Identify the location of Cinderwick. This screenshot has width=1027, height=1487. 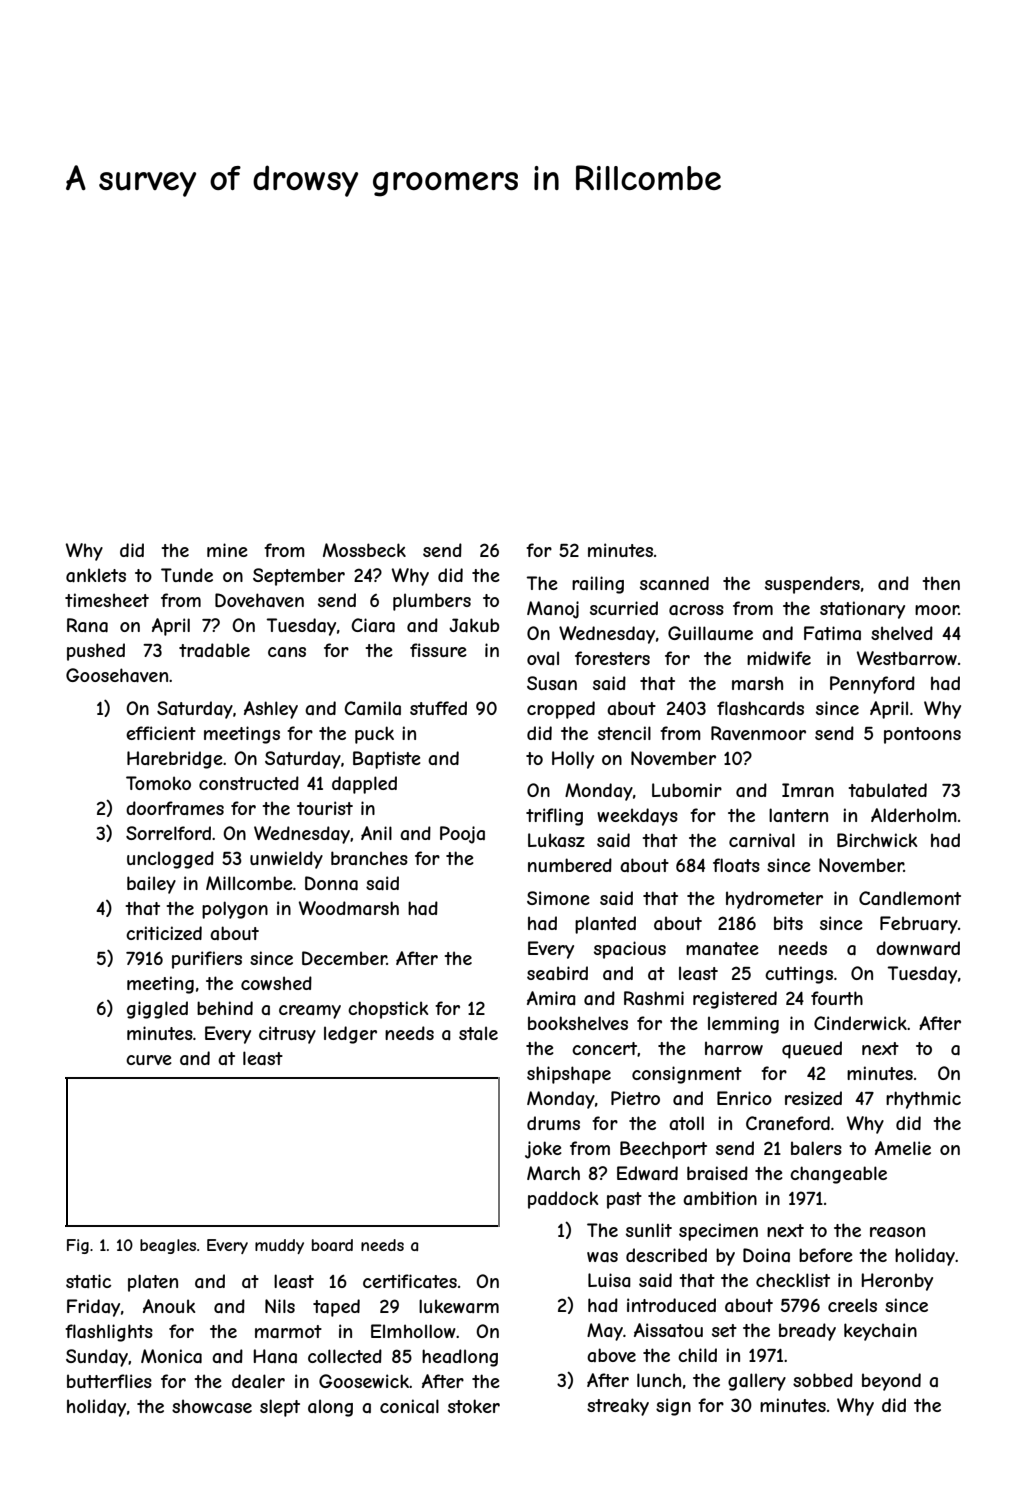
(860, 1023).
